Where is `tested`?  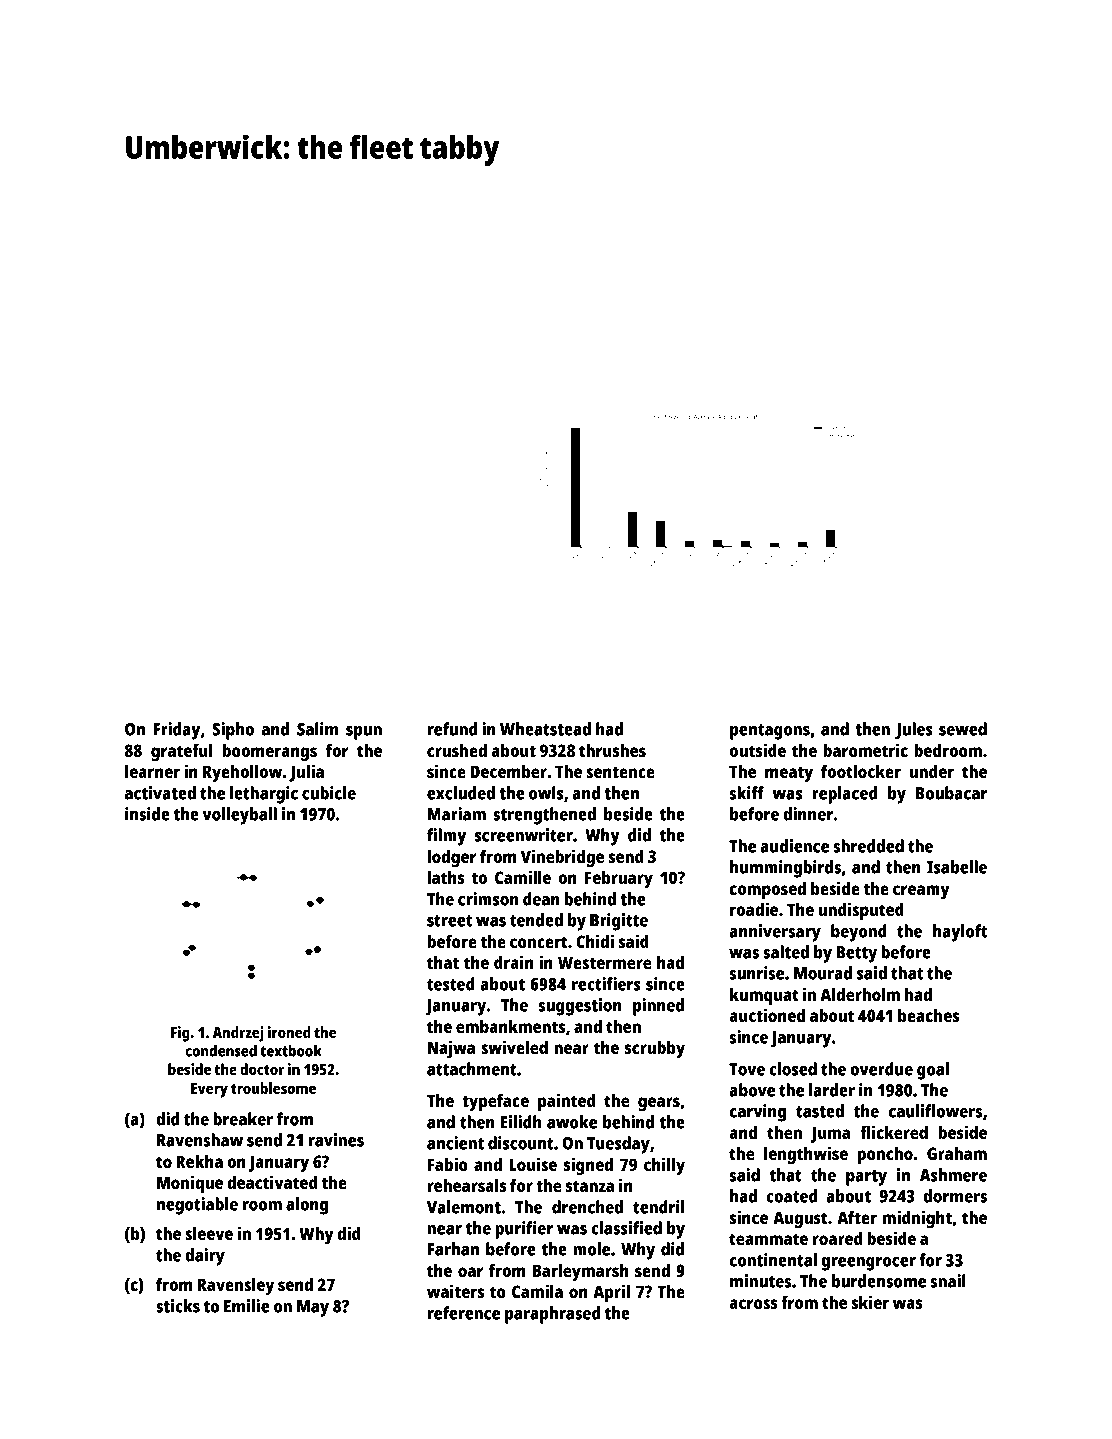 tested is located at coordinates (451, 984).
